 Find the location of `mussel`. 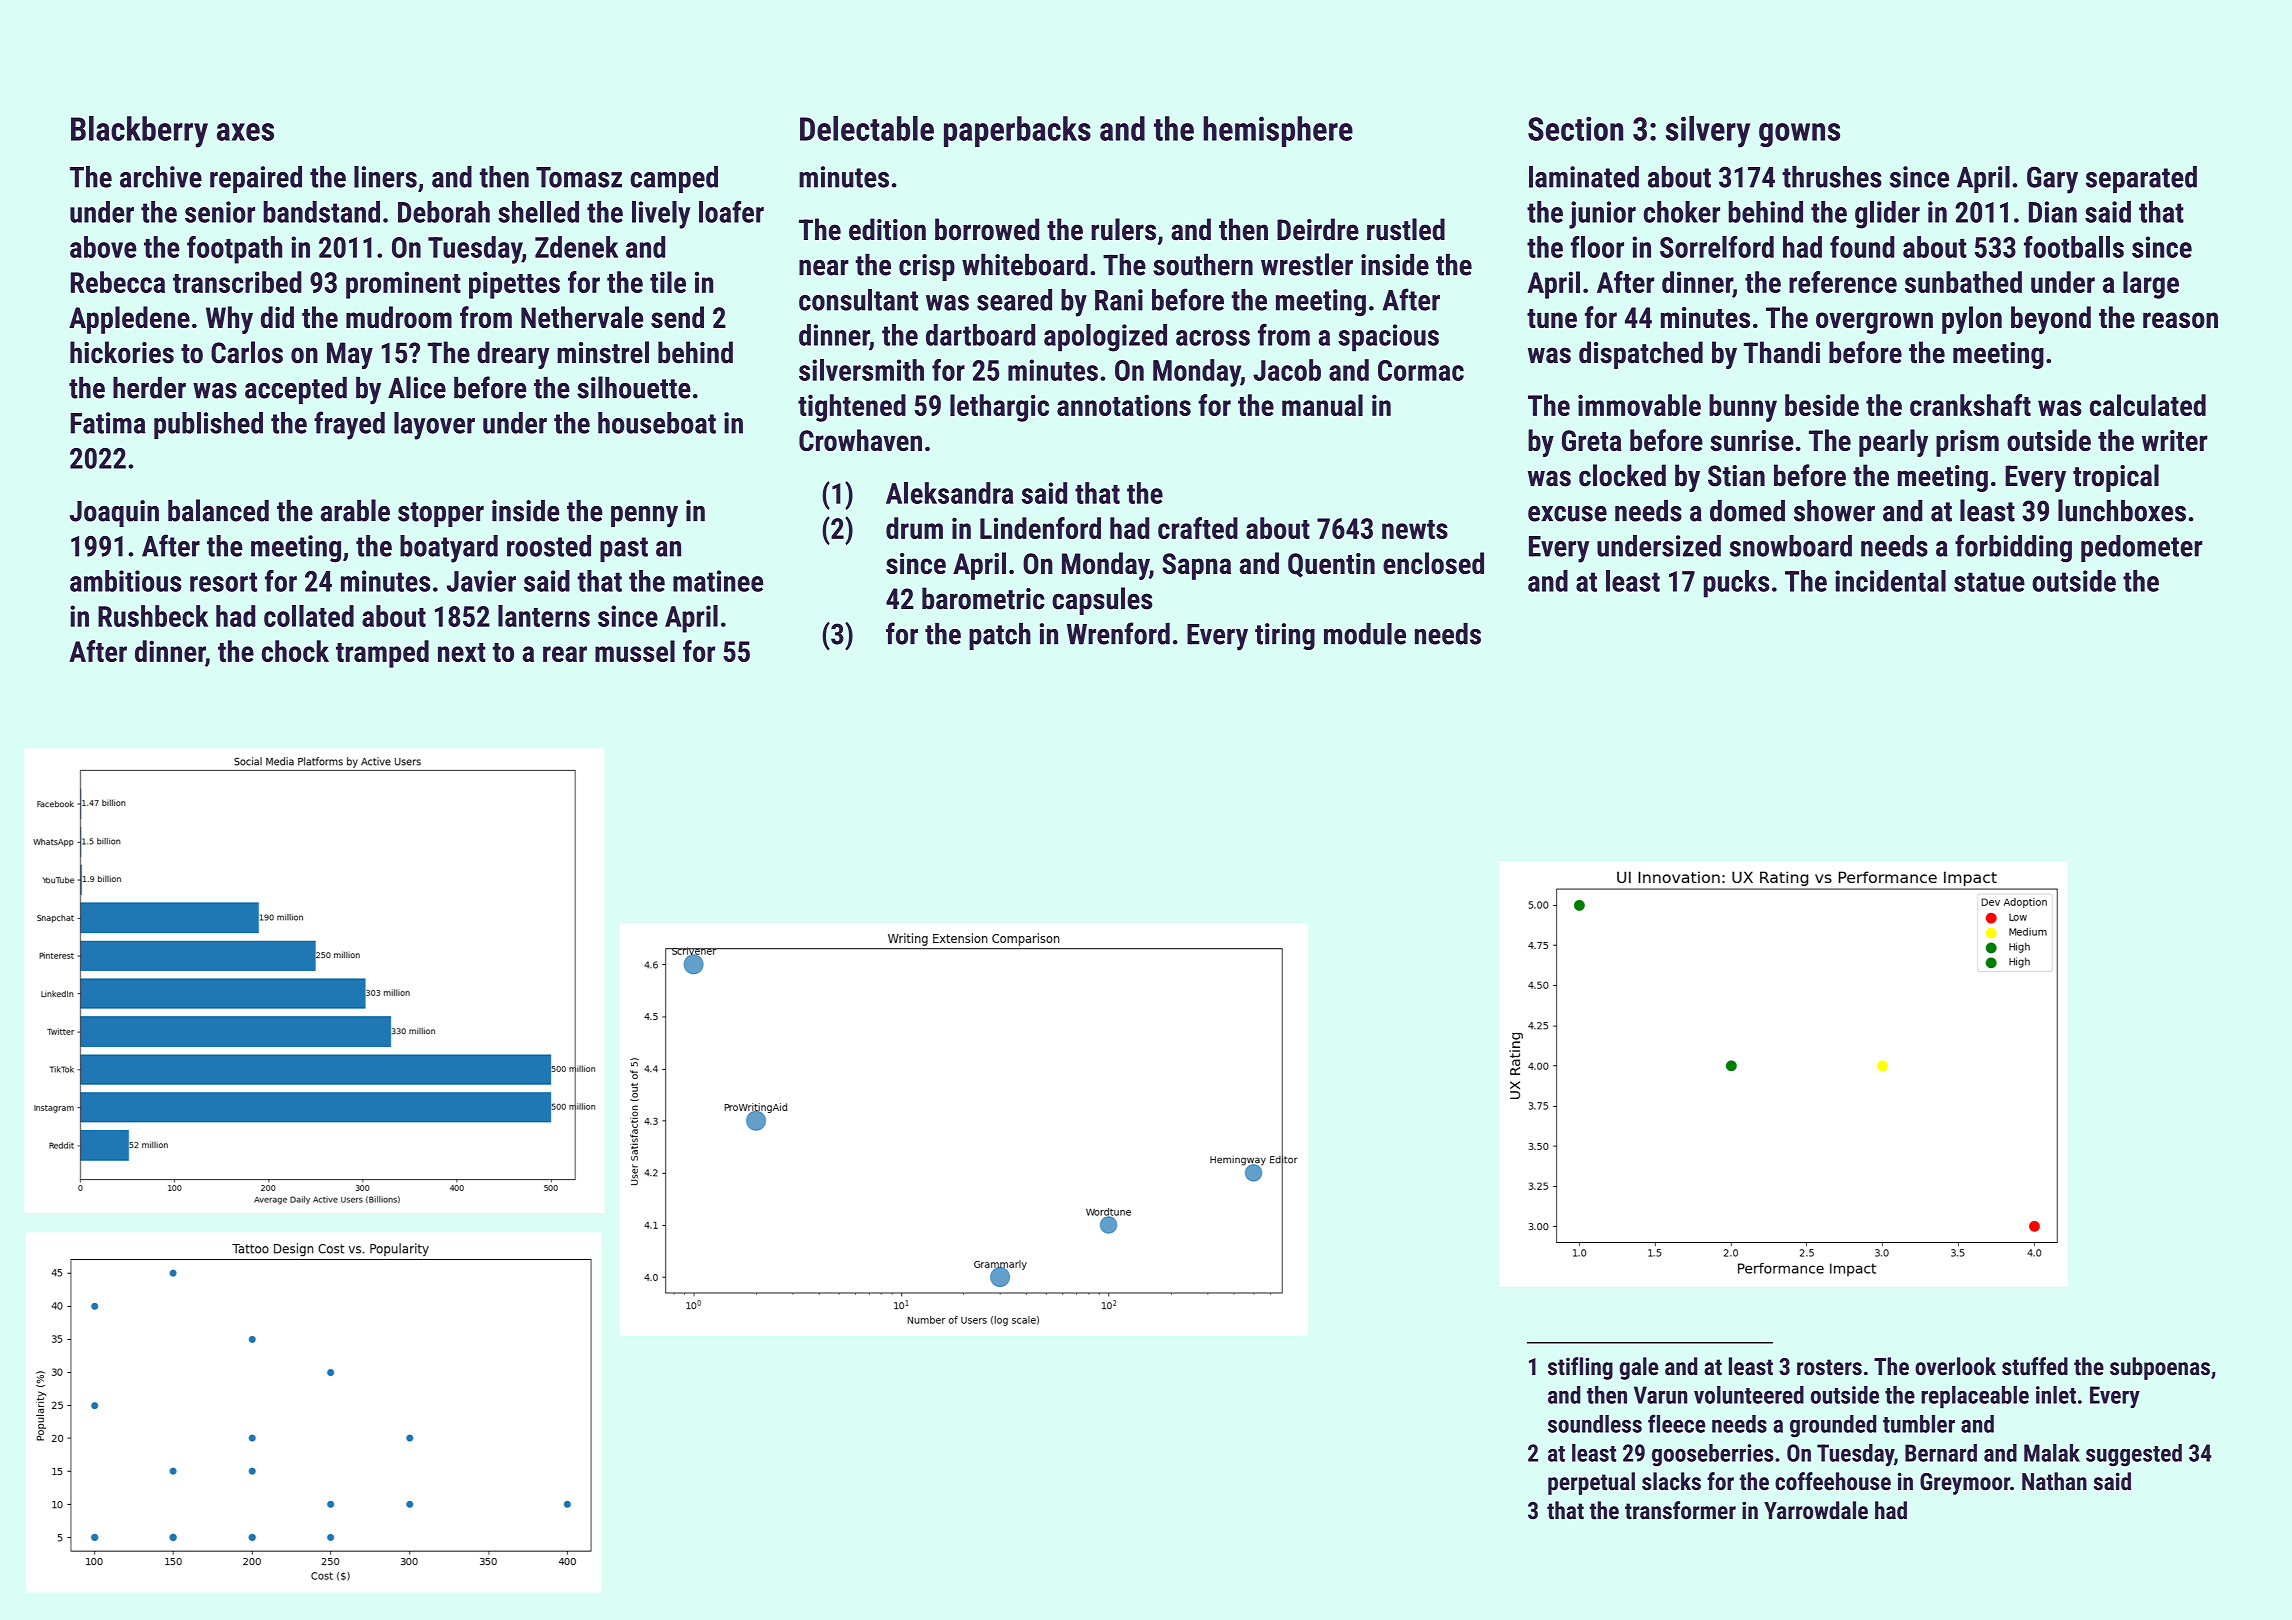

mussel is located at coordinates (635, 651).
